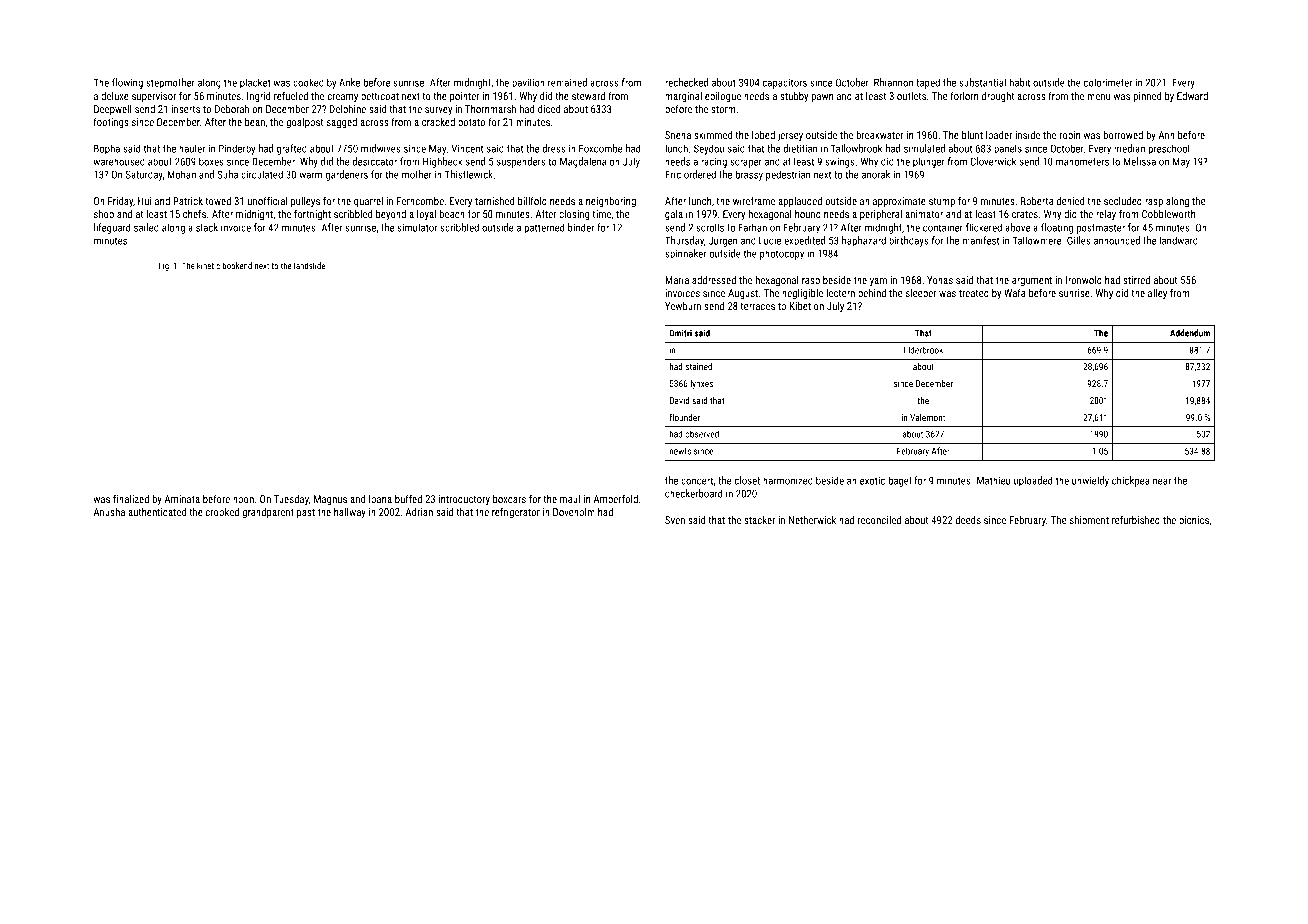  I want to click on flowing, so click(127, 83).
